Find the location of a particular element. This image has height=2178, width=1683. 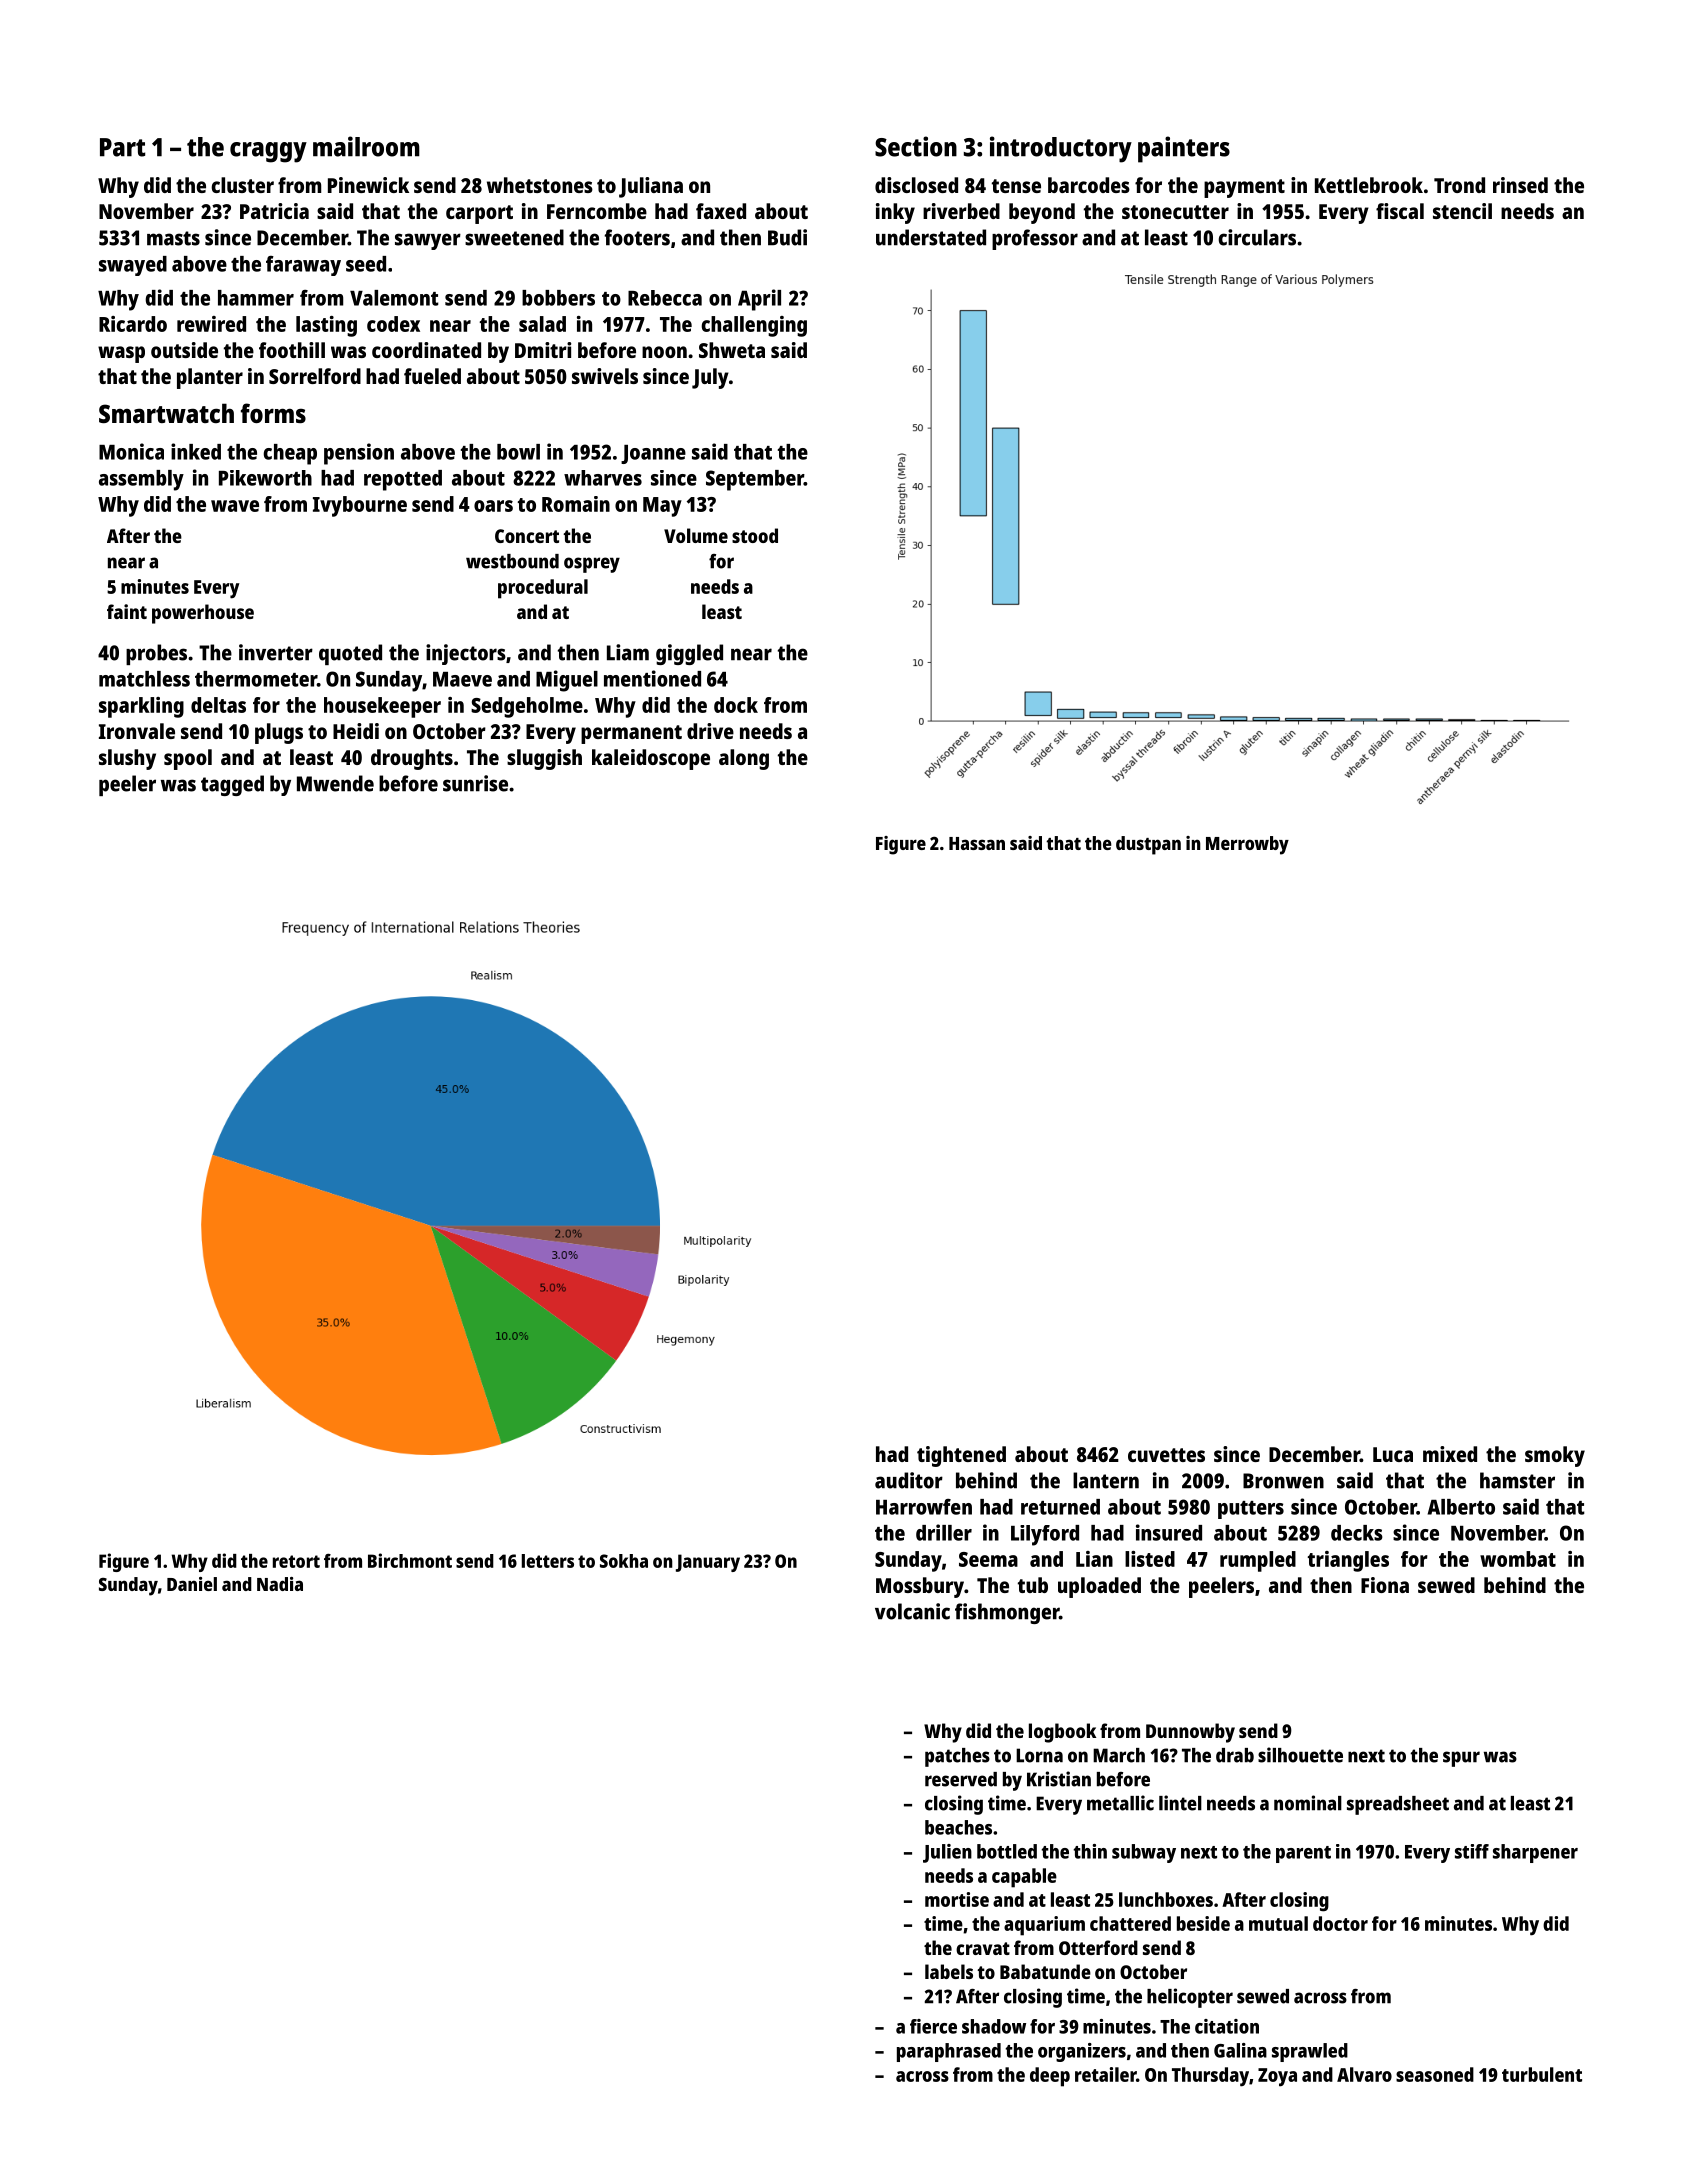

Section is located at coordinates (916, 146).
